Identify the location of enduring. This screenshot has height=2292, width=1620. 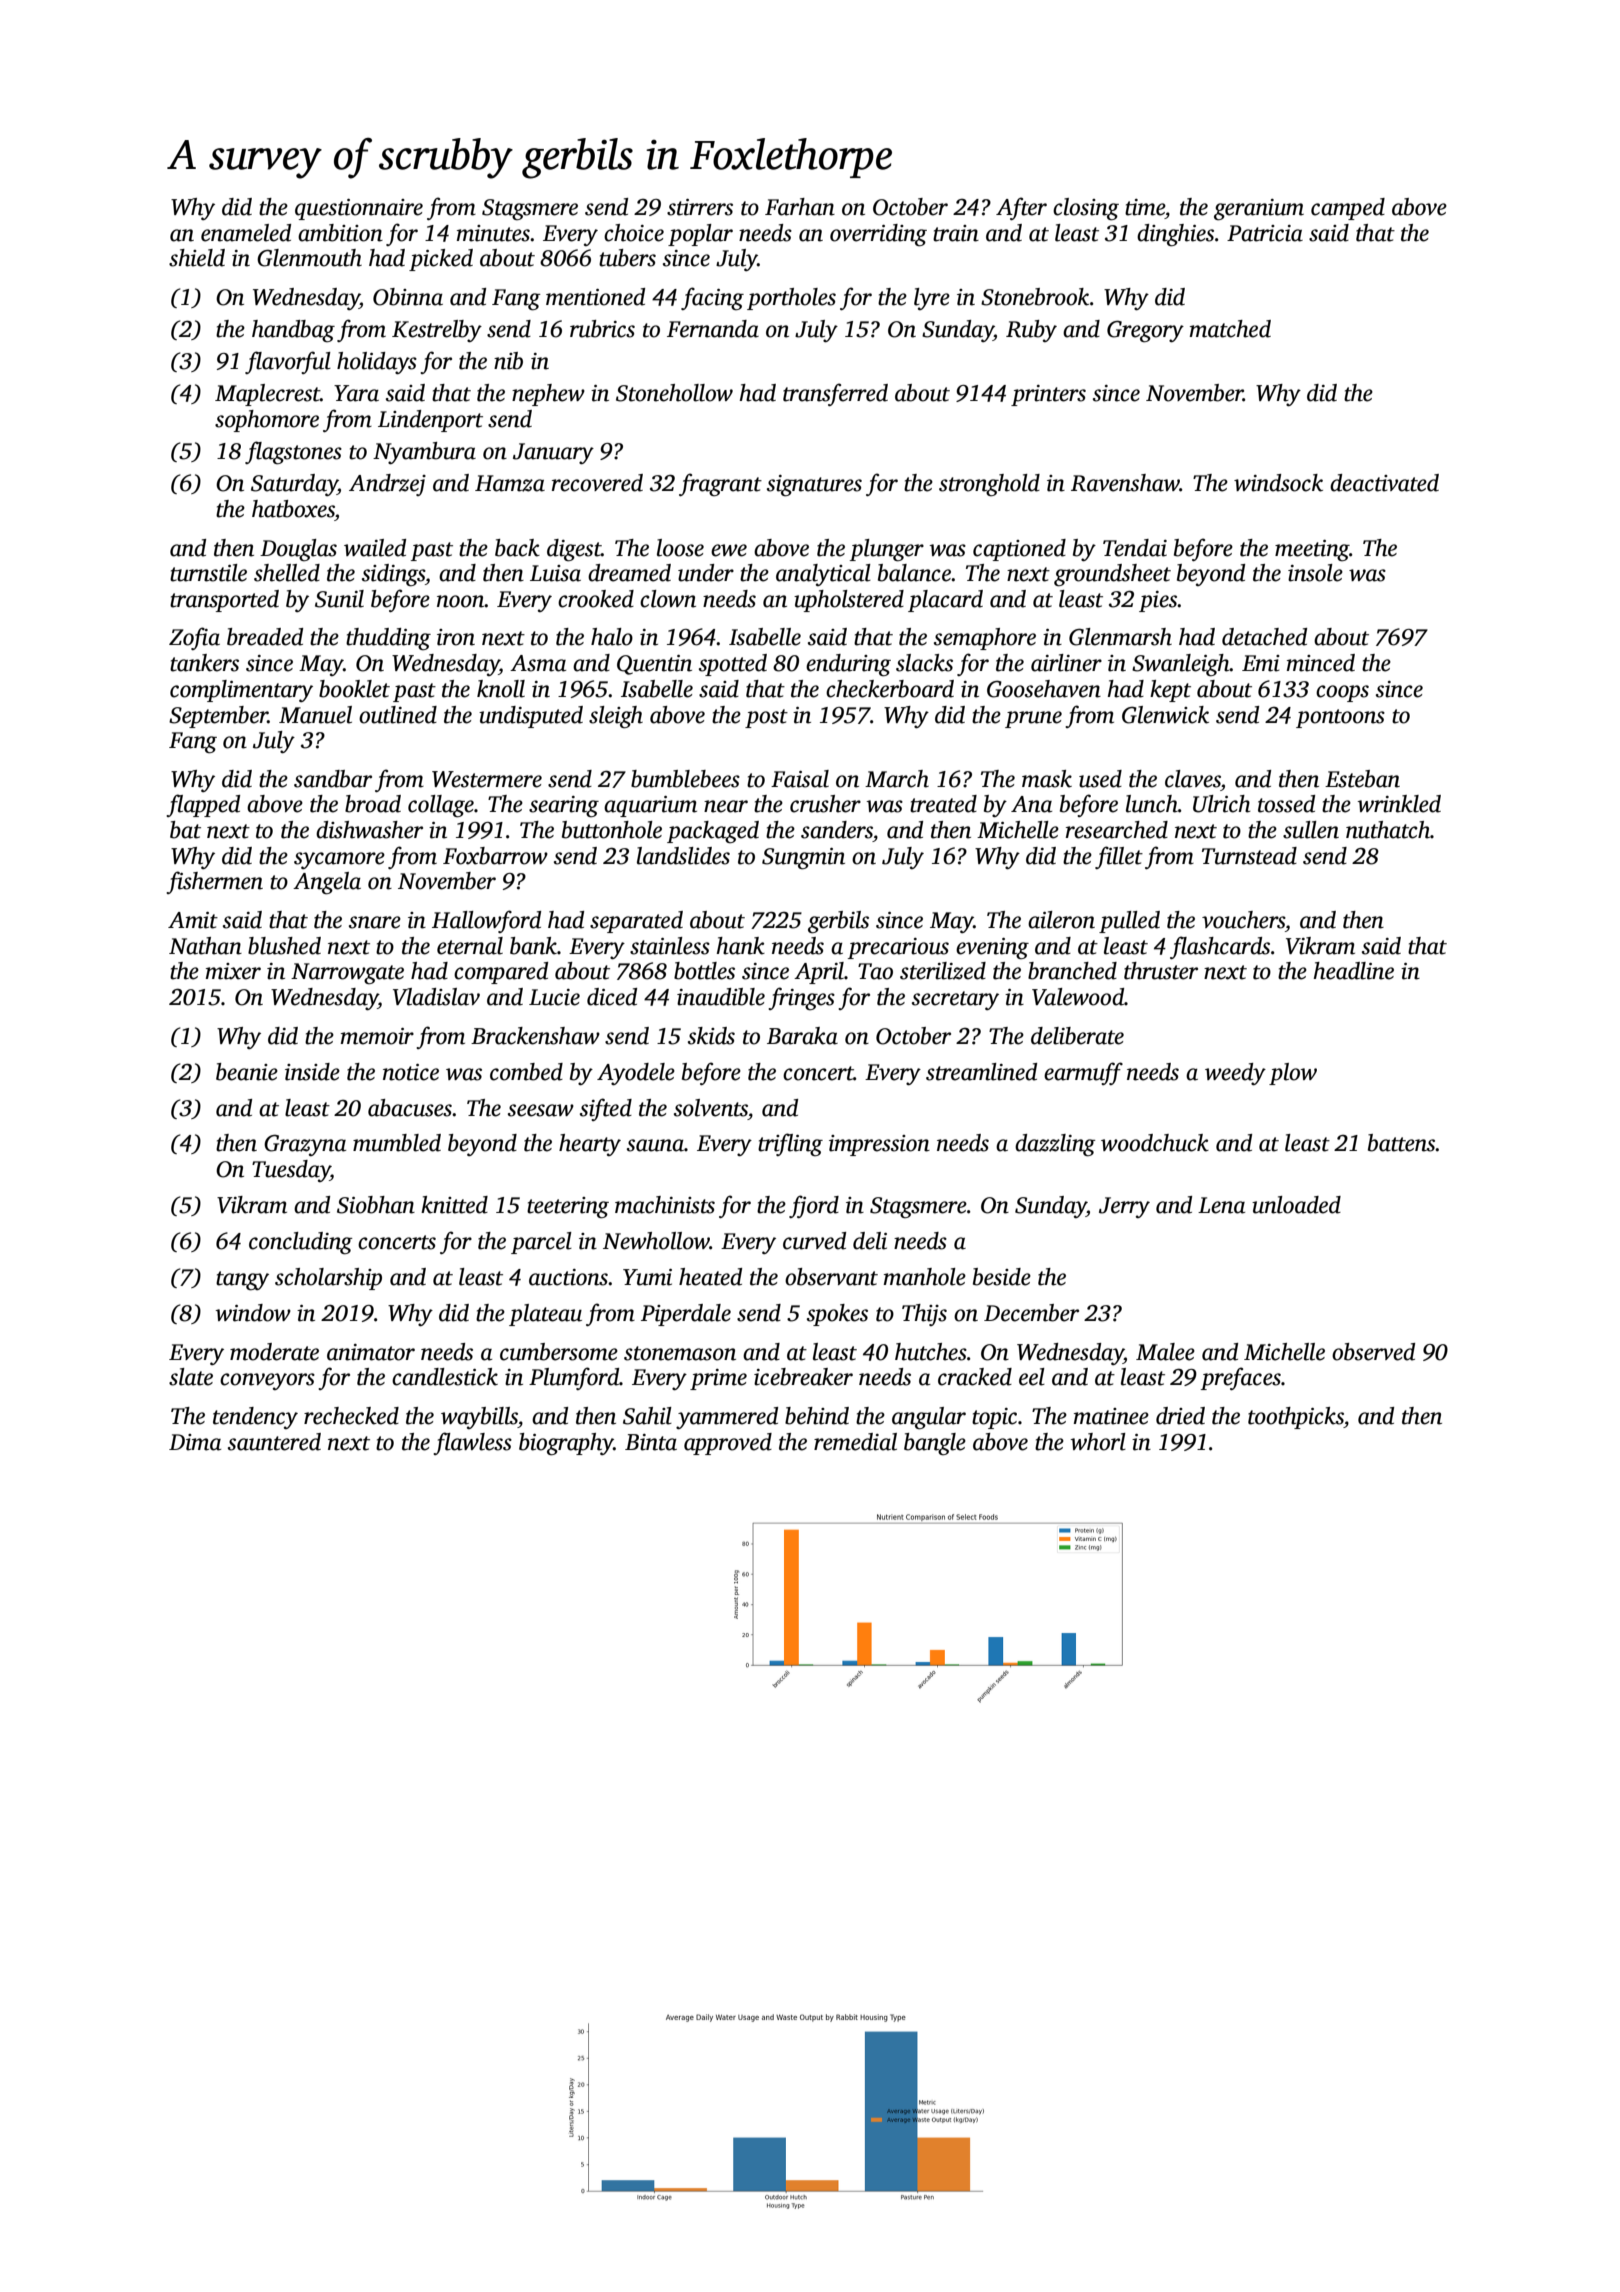
(848, 665).
